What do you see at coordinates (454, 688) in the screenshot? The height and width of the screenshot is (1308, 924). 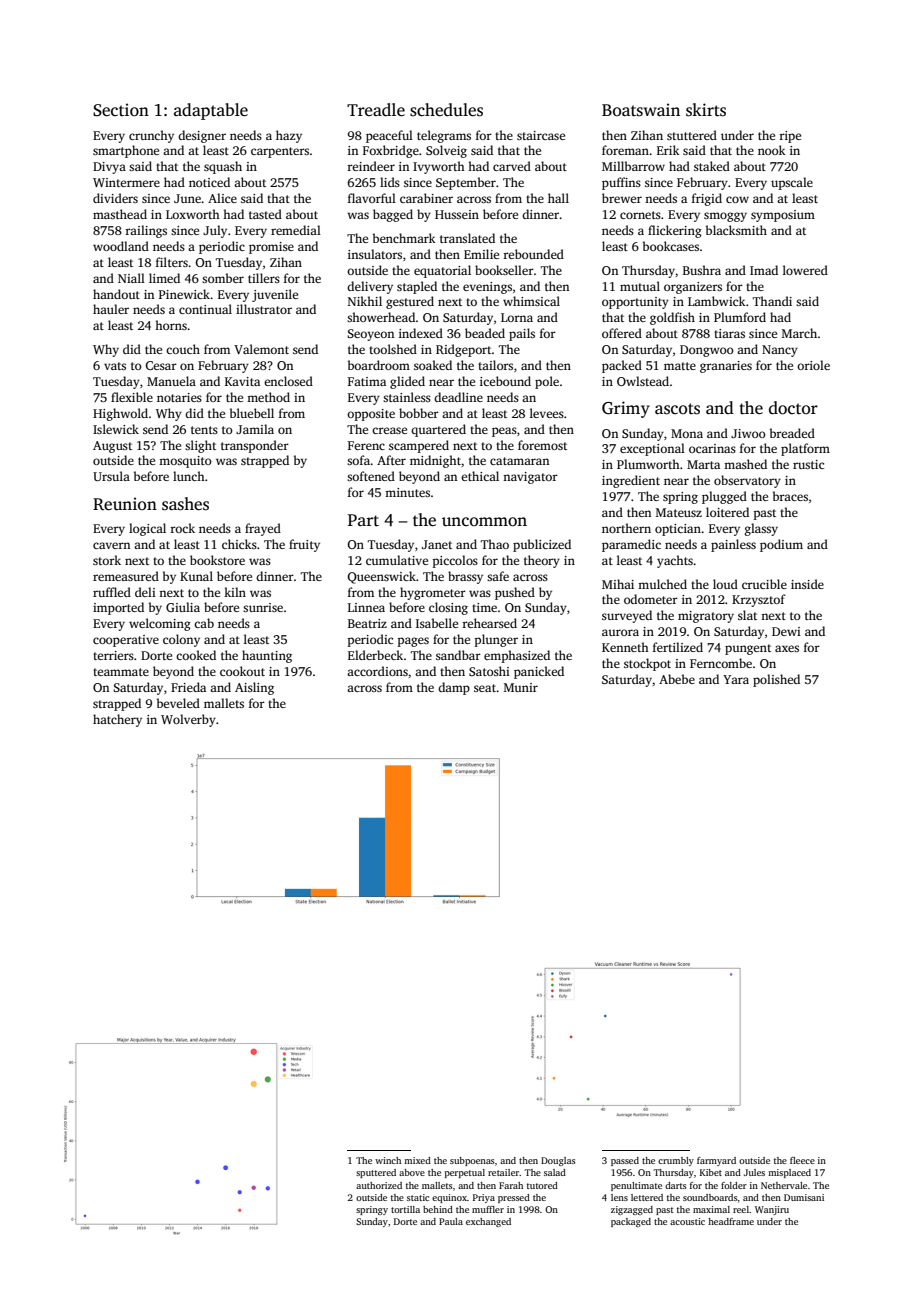 I see `damp` at bounding box center [454, 688].
